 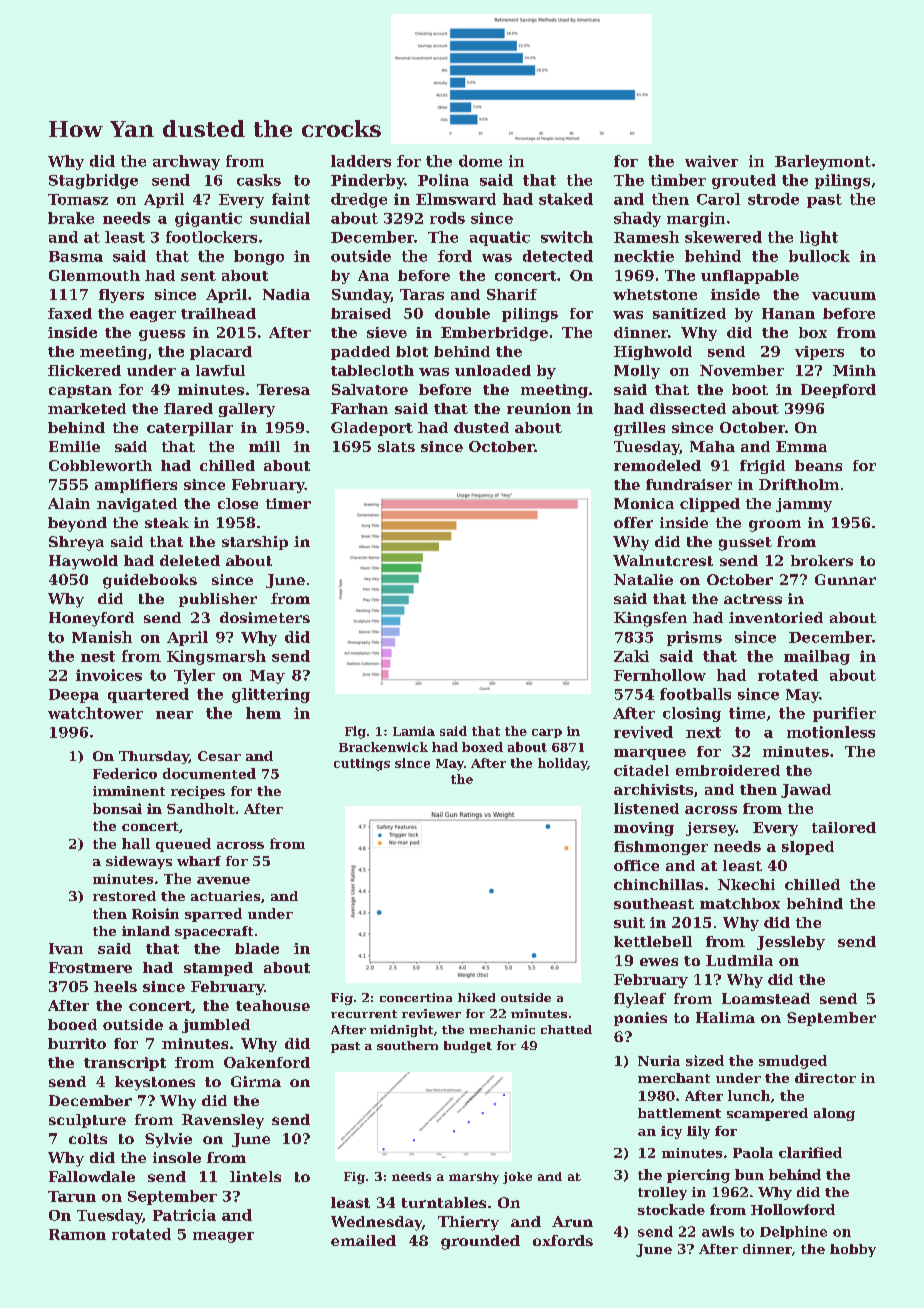 What do you see at coordinates (854, 370) in the screenshot?
I see `Minh` at bounding box center [854, 370].
